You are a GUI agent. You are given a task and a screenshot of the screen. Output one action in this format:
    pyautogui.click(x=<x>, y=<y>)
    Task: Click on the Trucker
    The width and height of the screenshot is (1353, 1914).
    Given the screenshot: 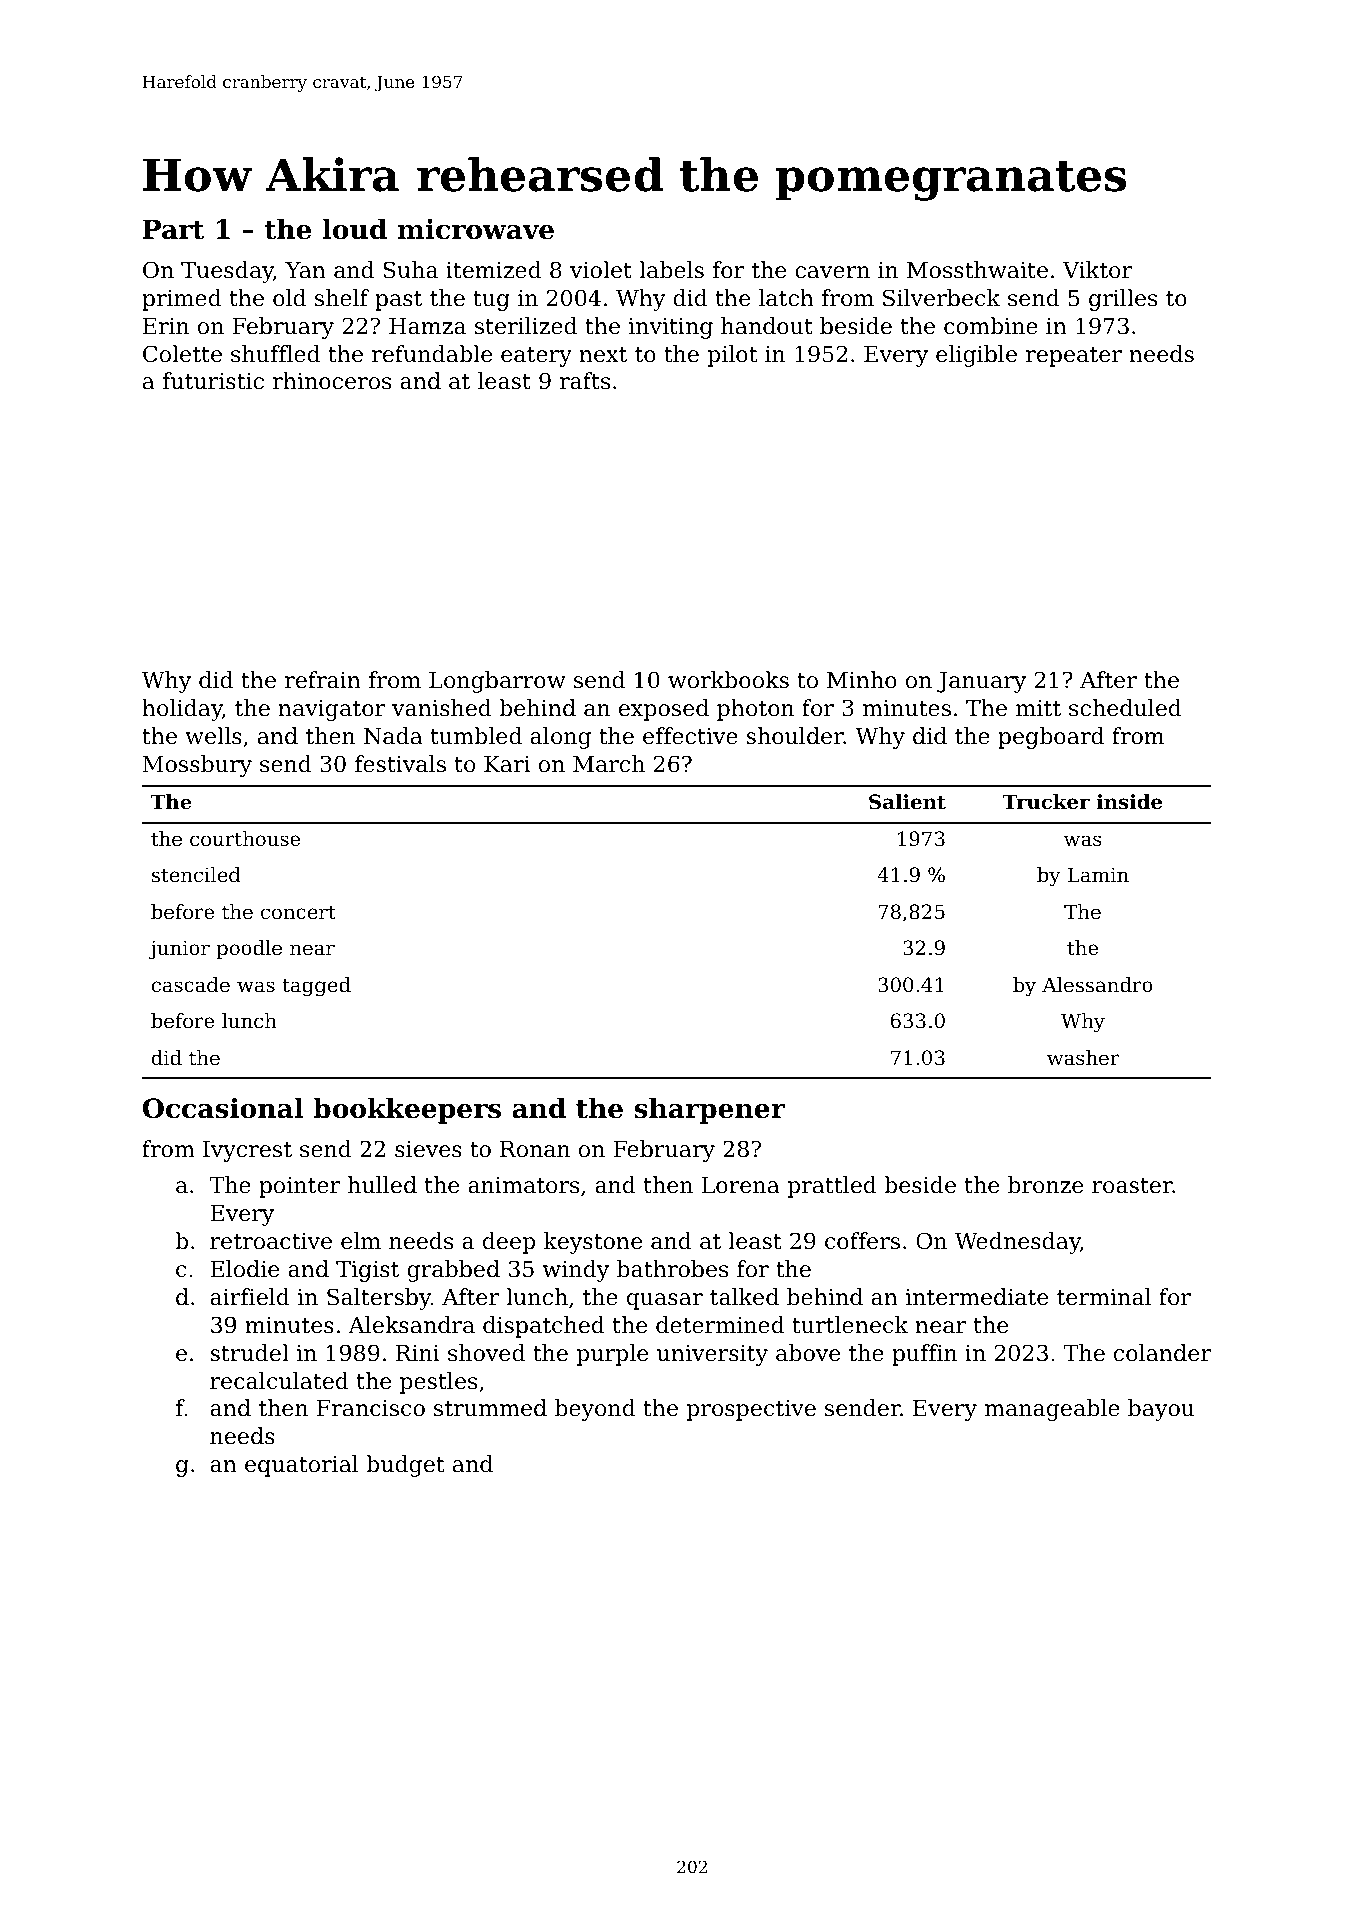 What is the action you would take?
    pyautogui.click(x=1046, y=802)
